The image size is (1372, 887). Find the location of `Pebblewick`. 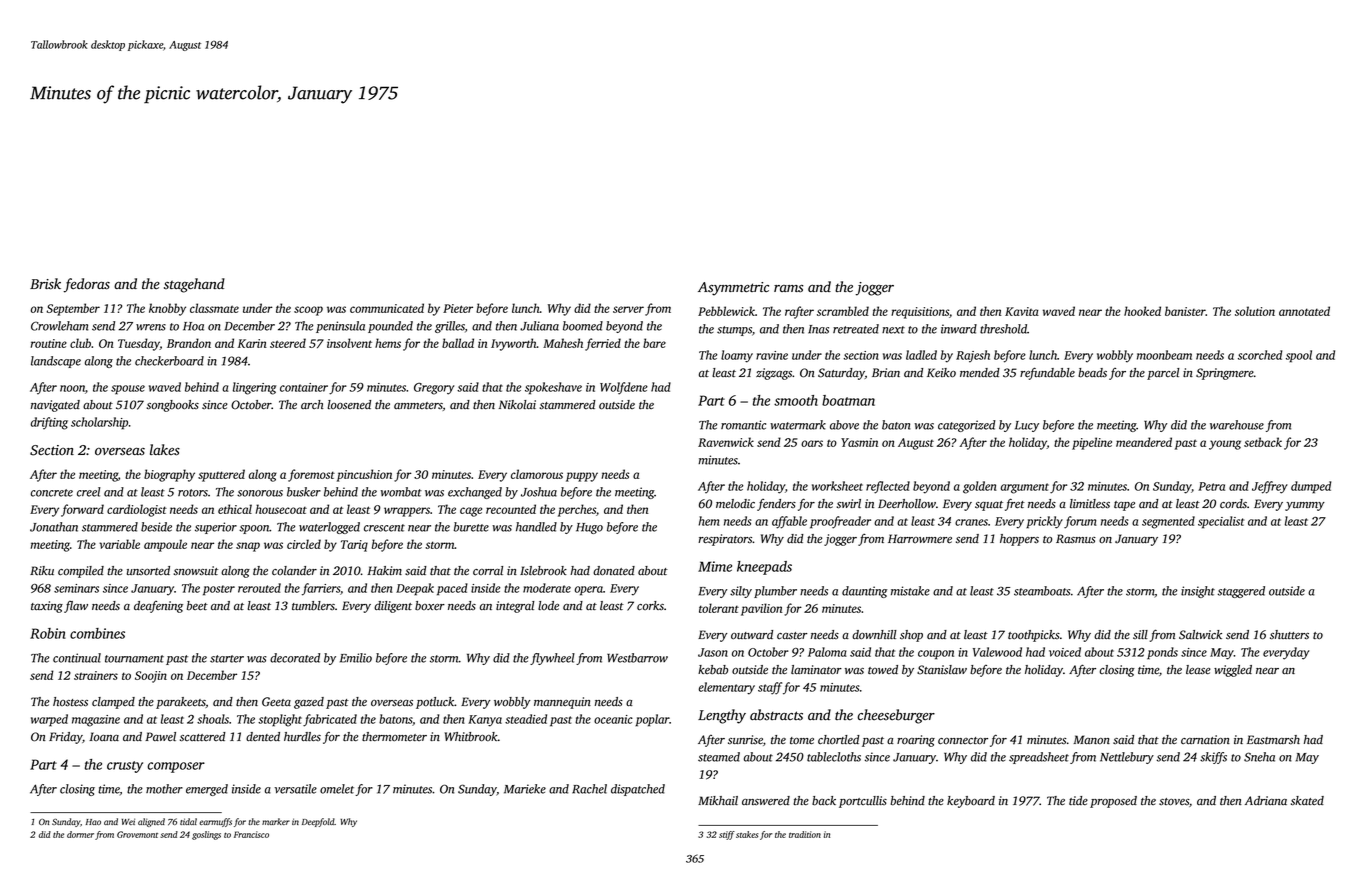

Pebblewick is located at coordinates (726, 311).
